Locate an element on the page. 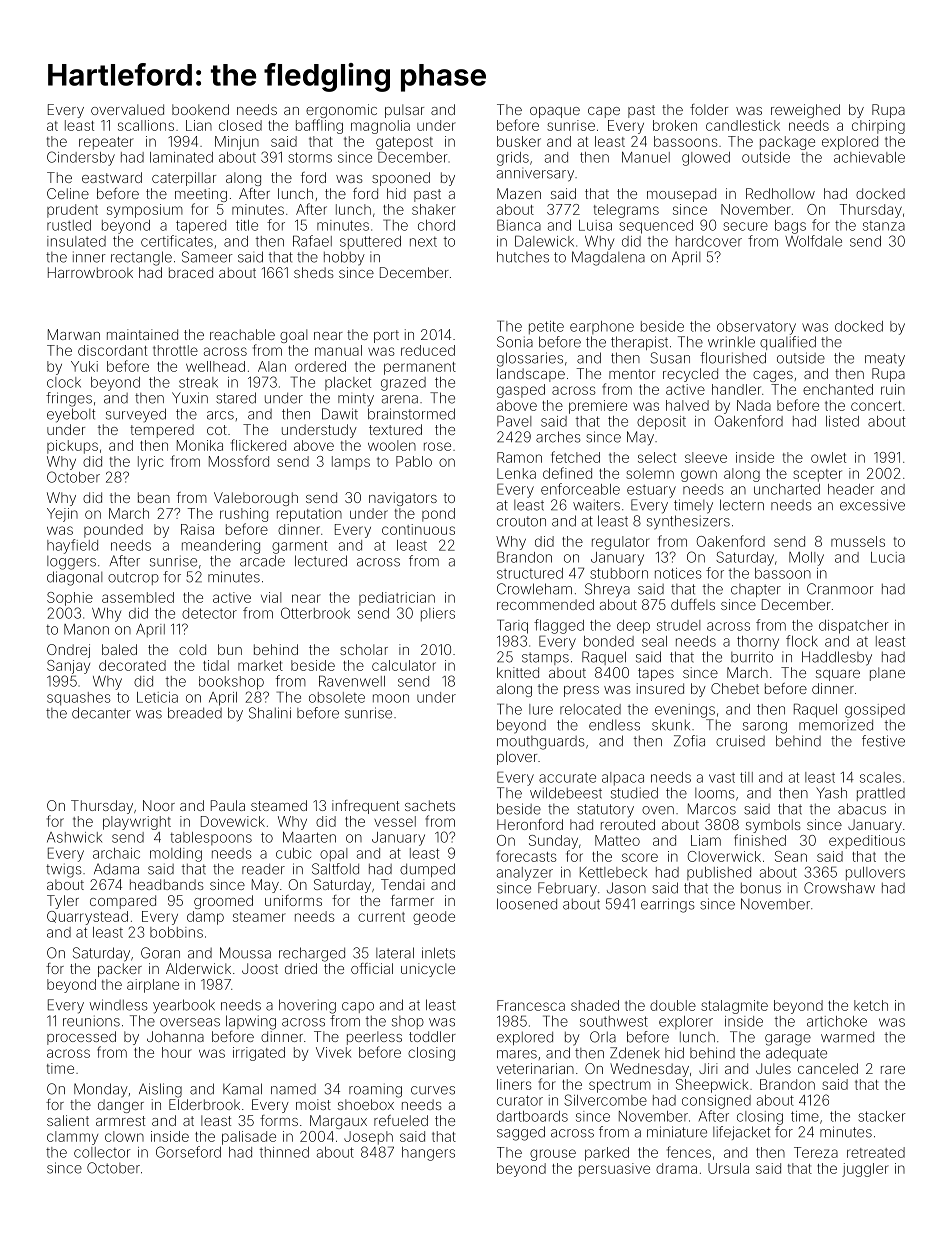  processed is located at coordinates (81, 1038).
